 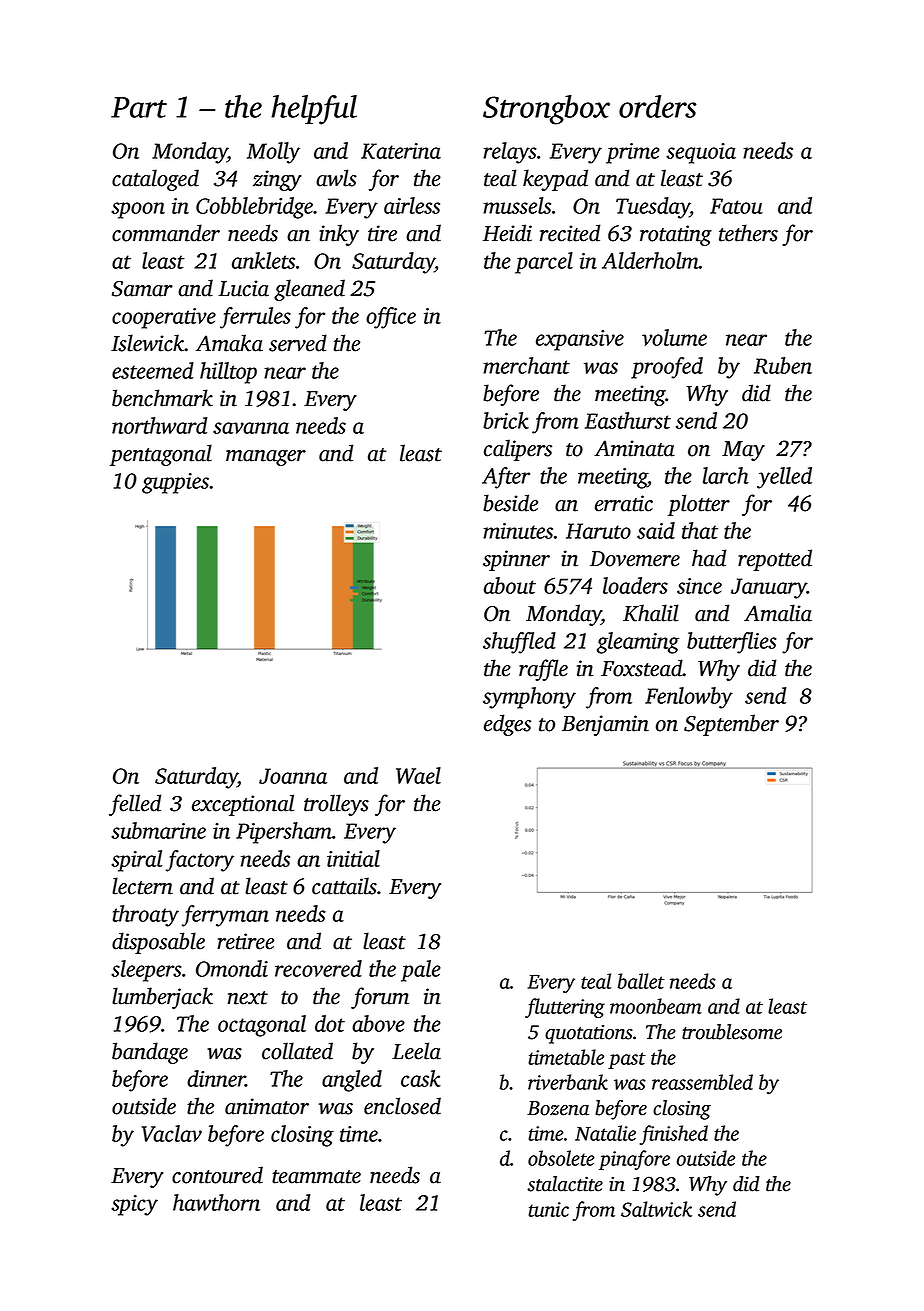 What do you see at coordinates (266, 458) in the image?
I see `manager` at bounding box center [266, 458].
